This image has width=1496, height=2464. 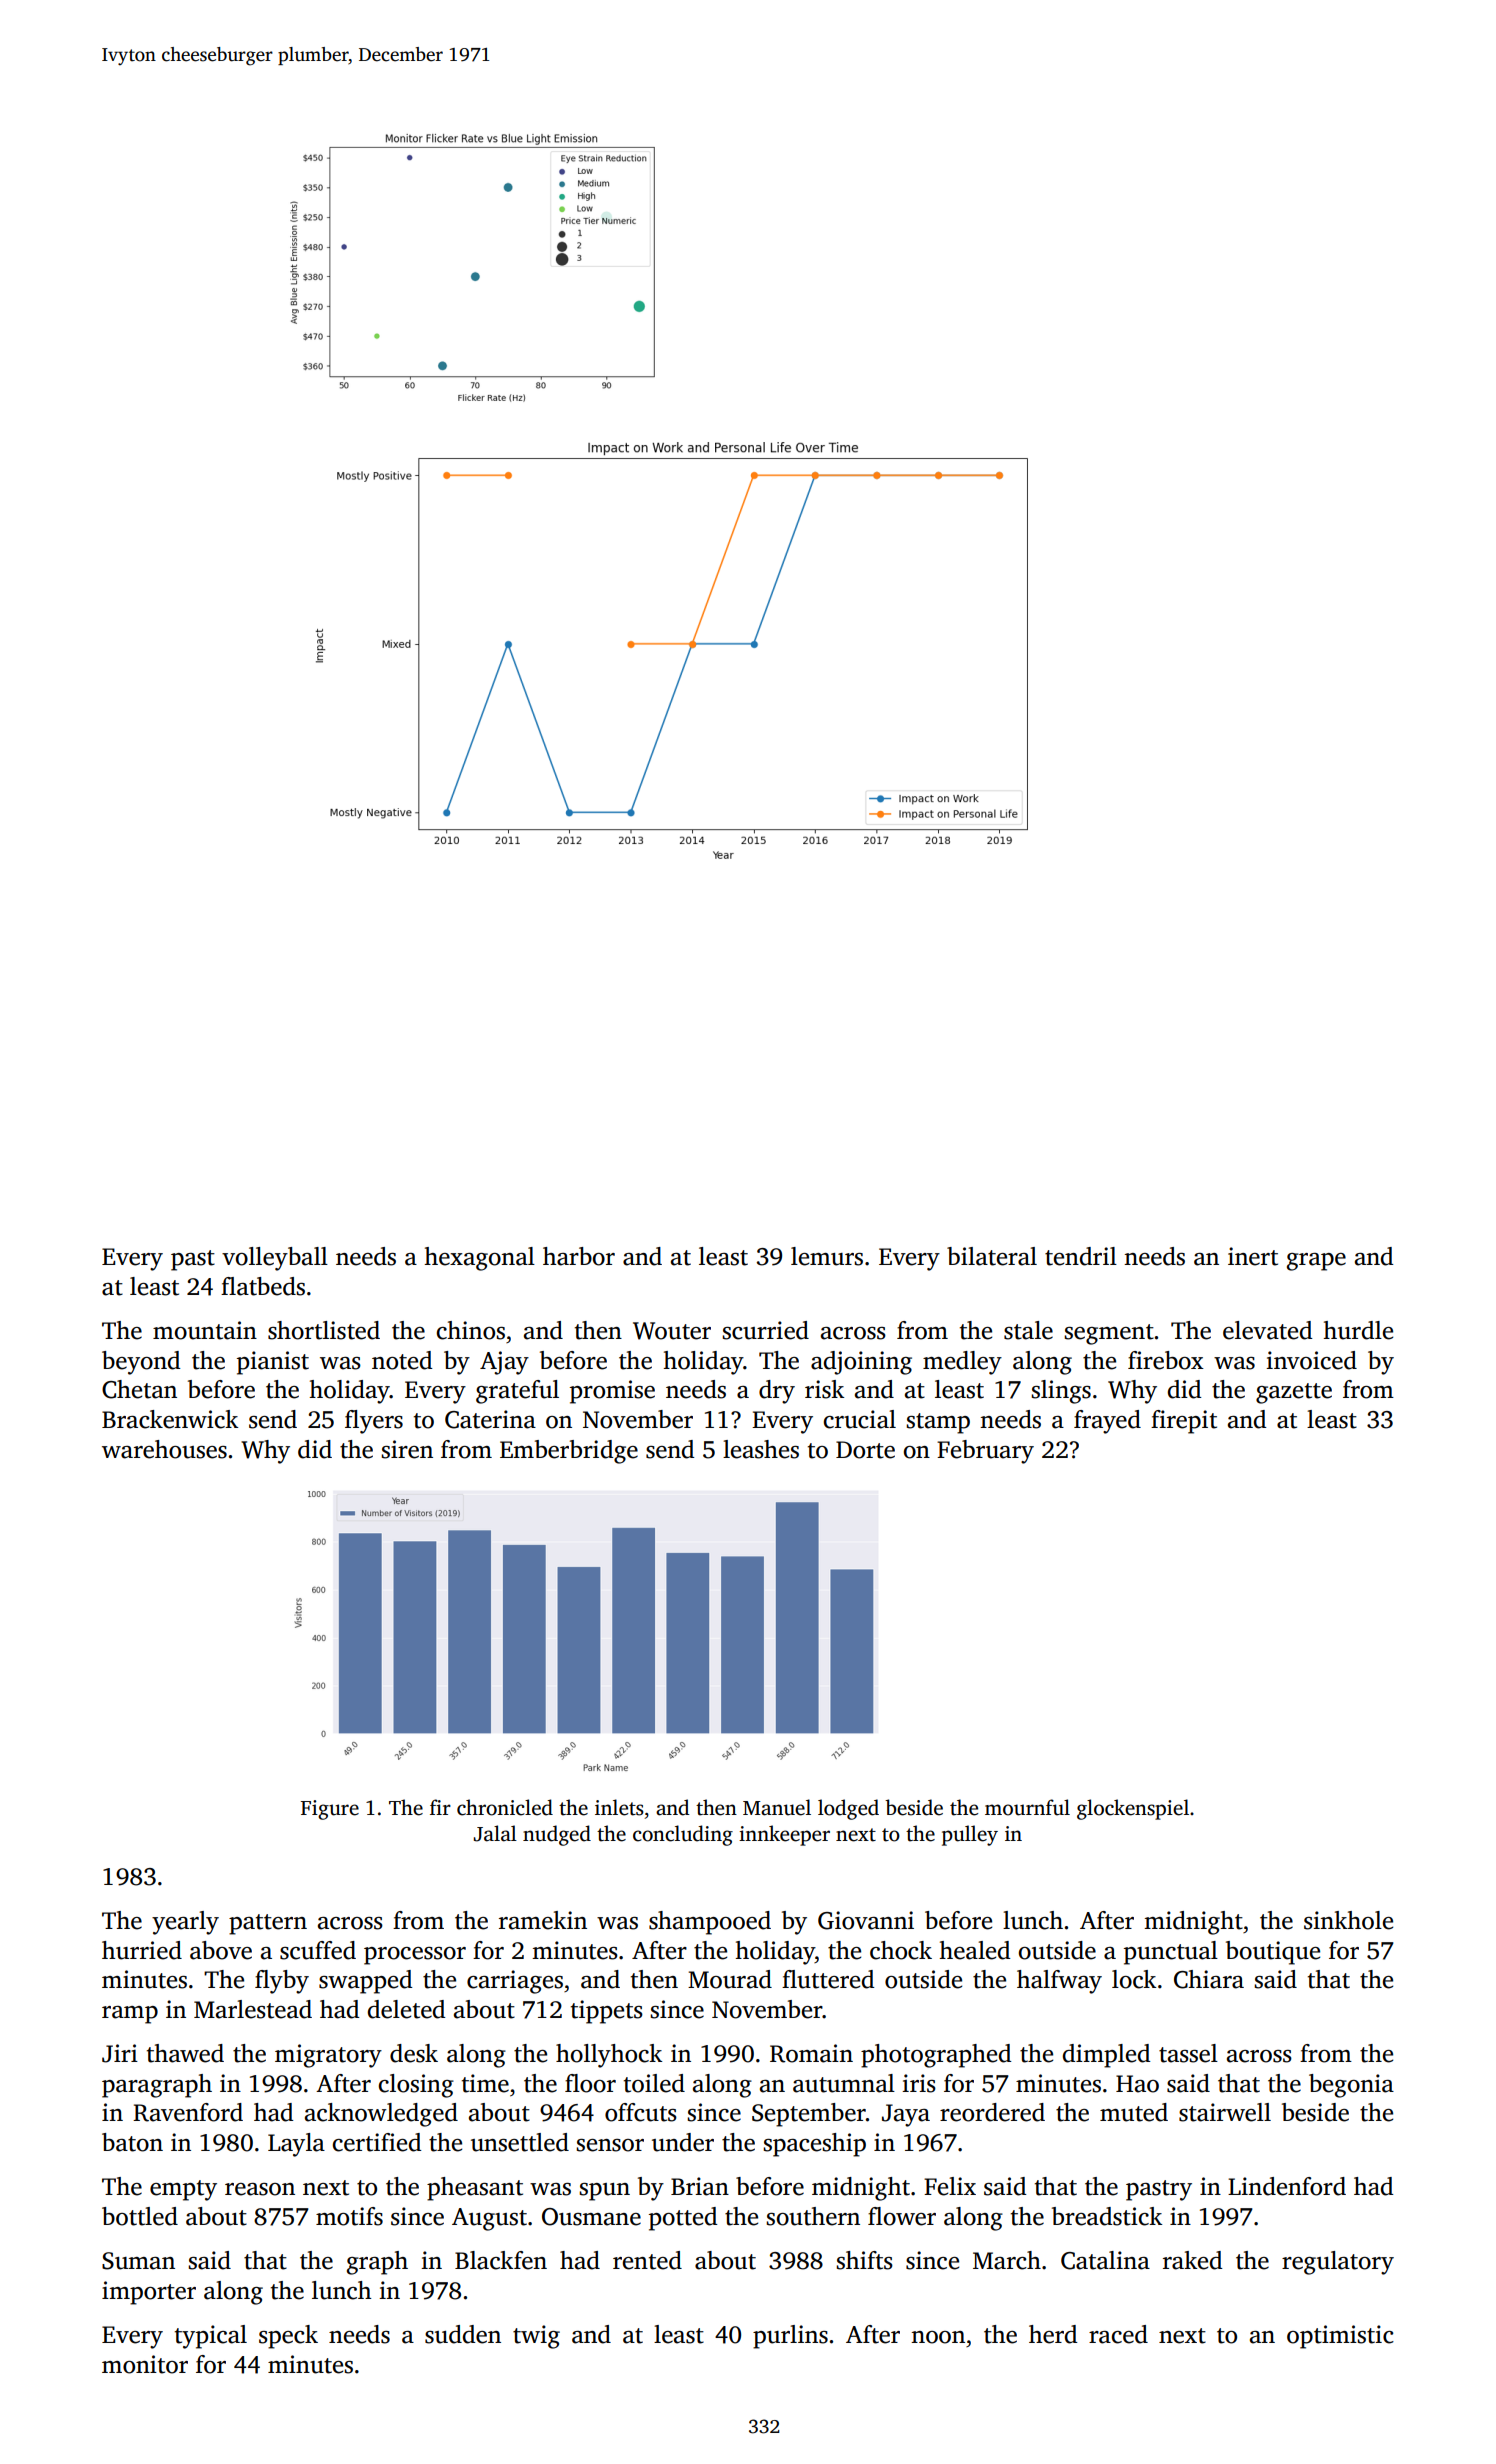 I want to click on warehouses, so click(x=164, y=1449).
